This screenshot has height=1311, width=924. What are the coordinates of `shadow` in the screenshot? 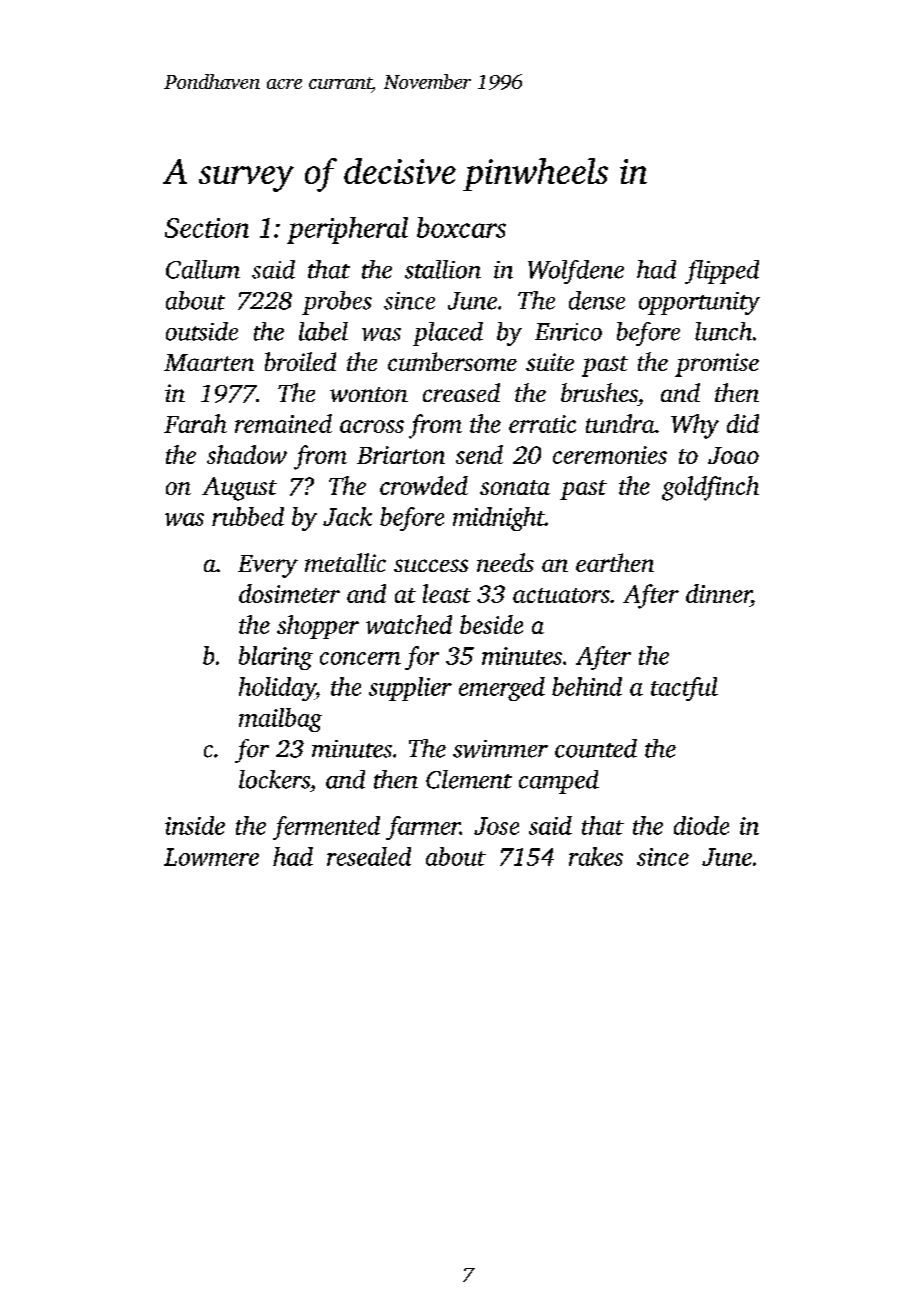 It's located at (247, 454).
